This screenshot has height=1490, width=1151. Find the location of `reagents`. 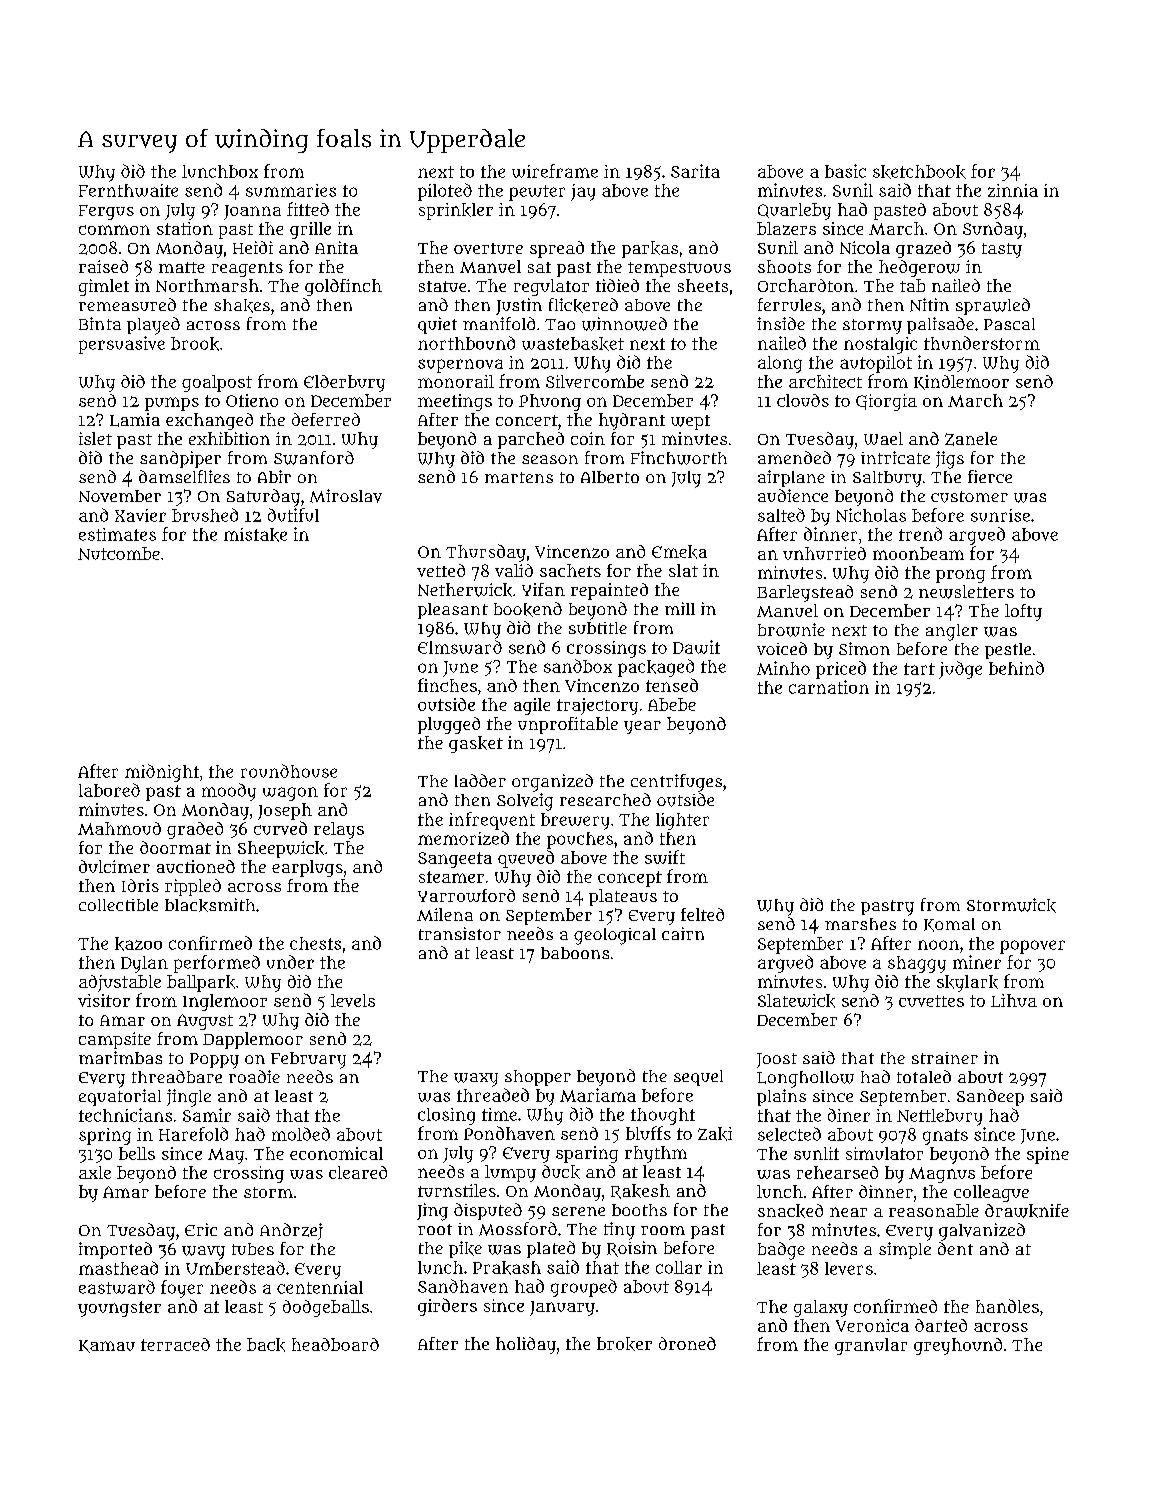

reagents is located at coordinates (247, 269).
